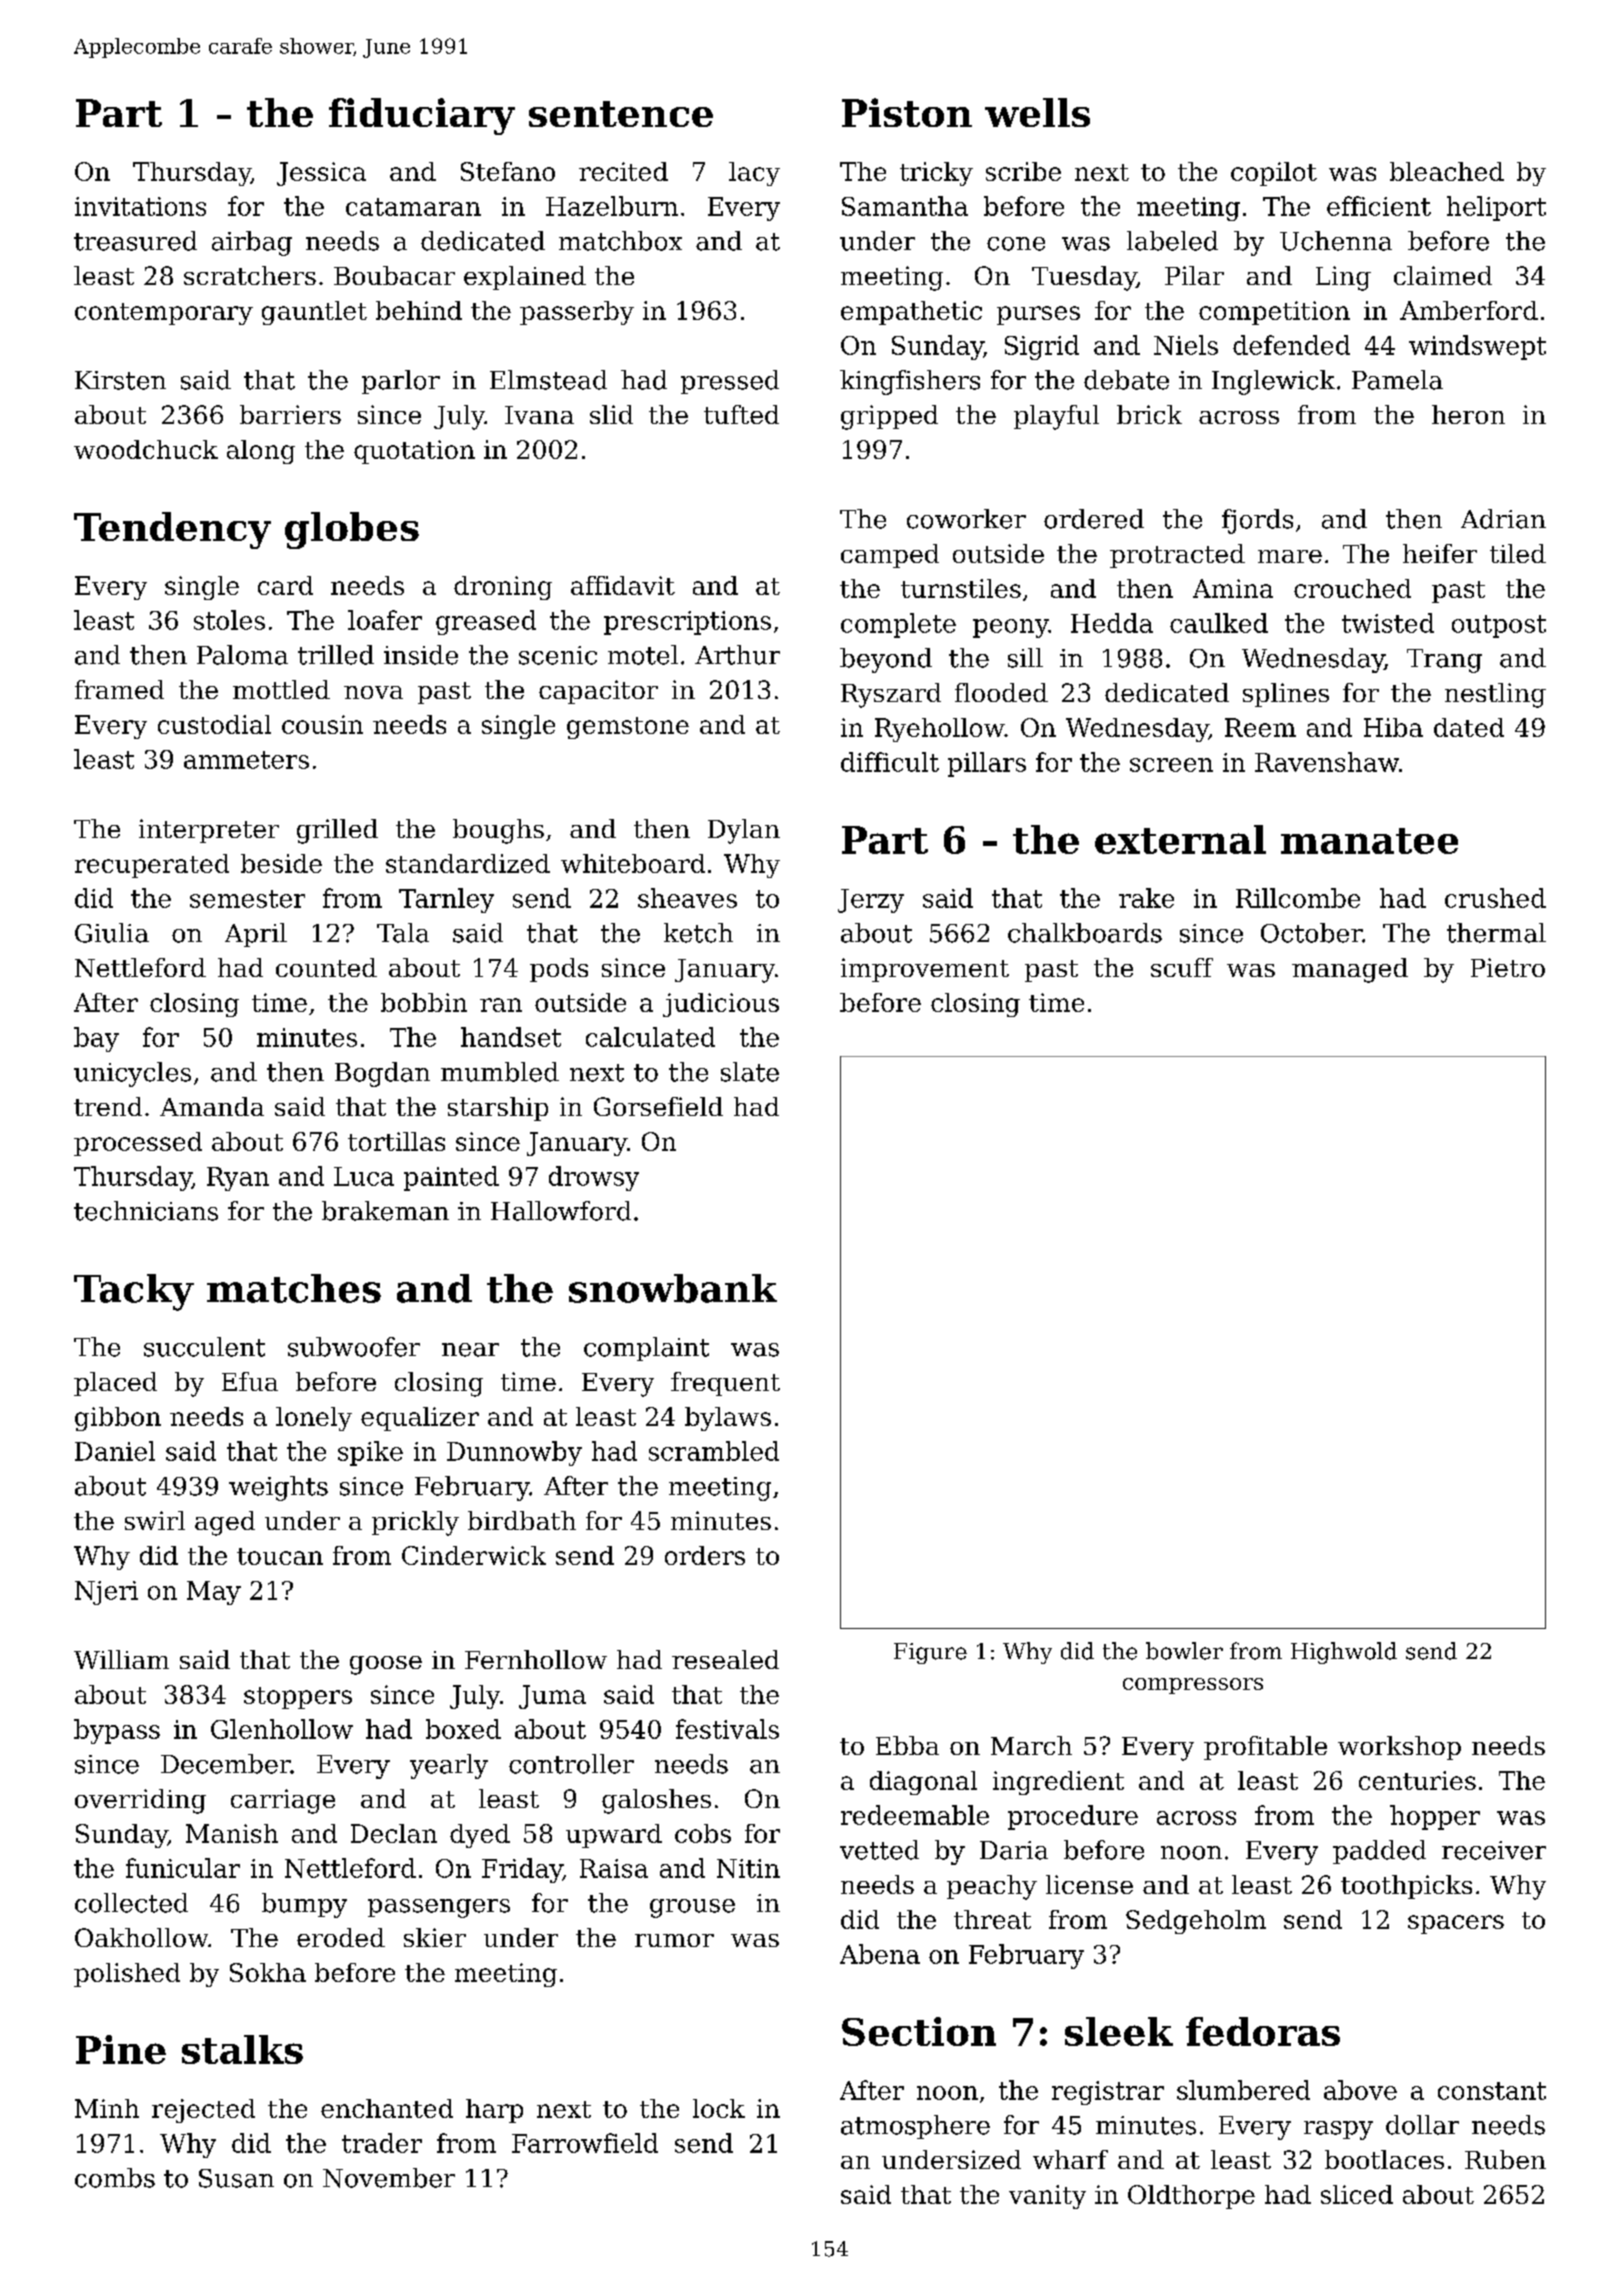 This screenshot has width=1620, height=2292. I want to click on Pietro, so click(1508, 967).
